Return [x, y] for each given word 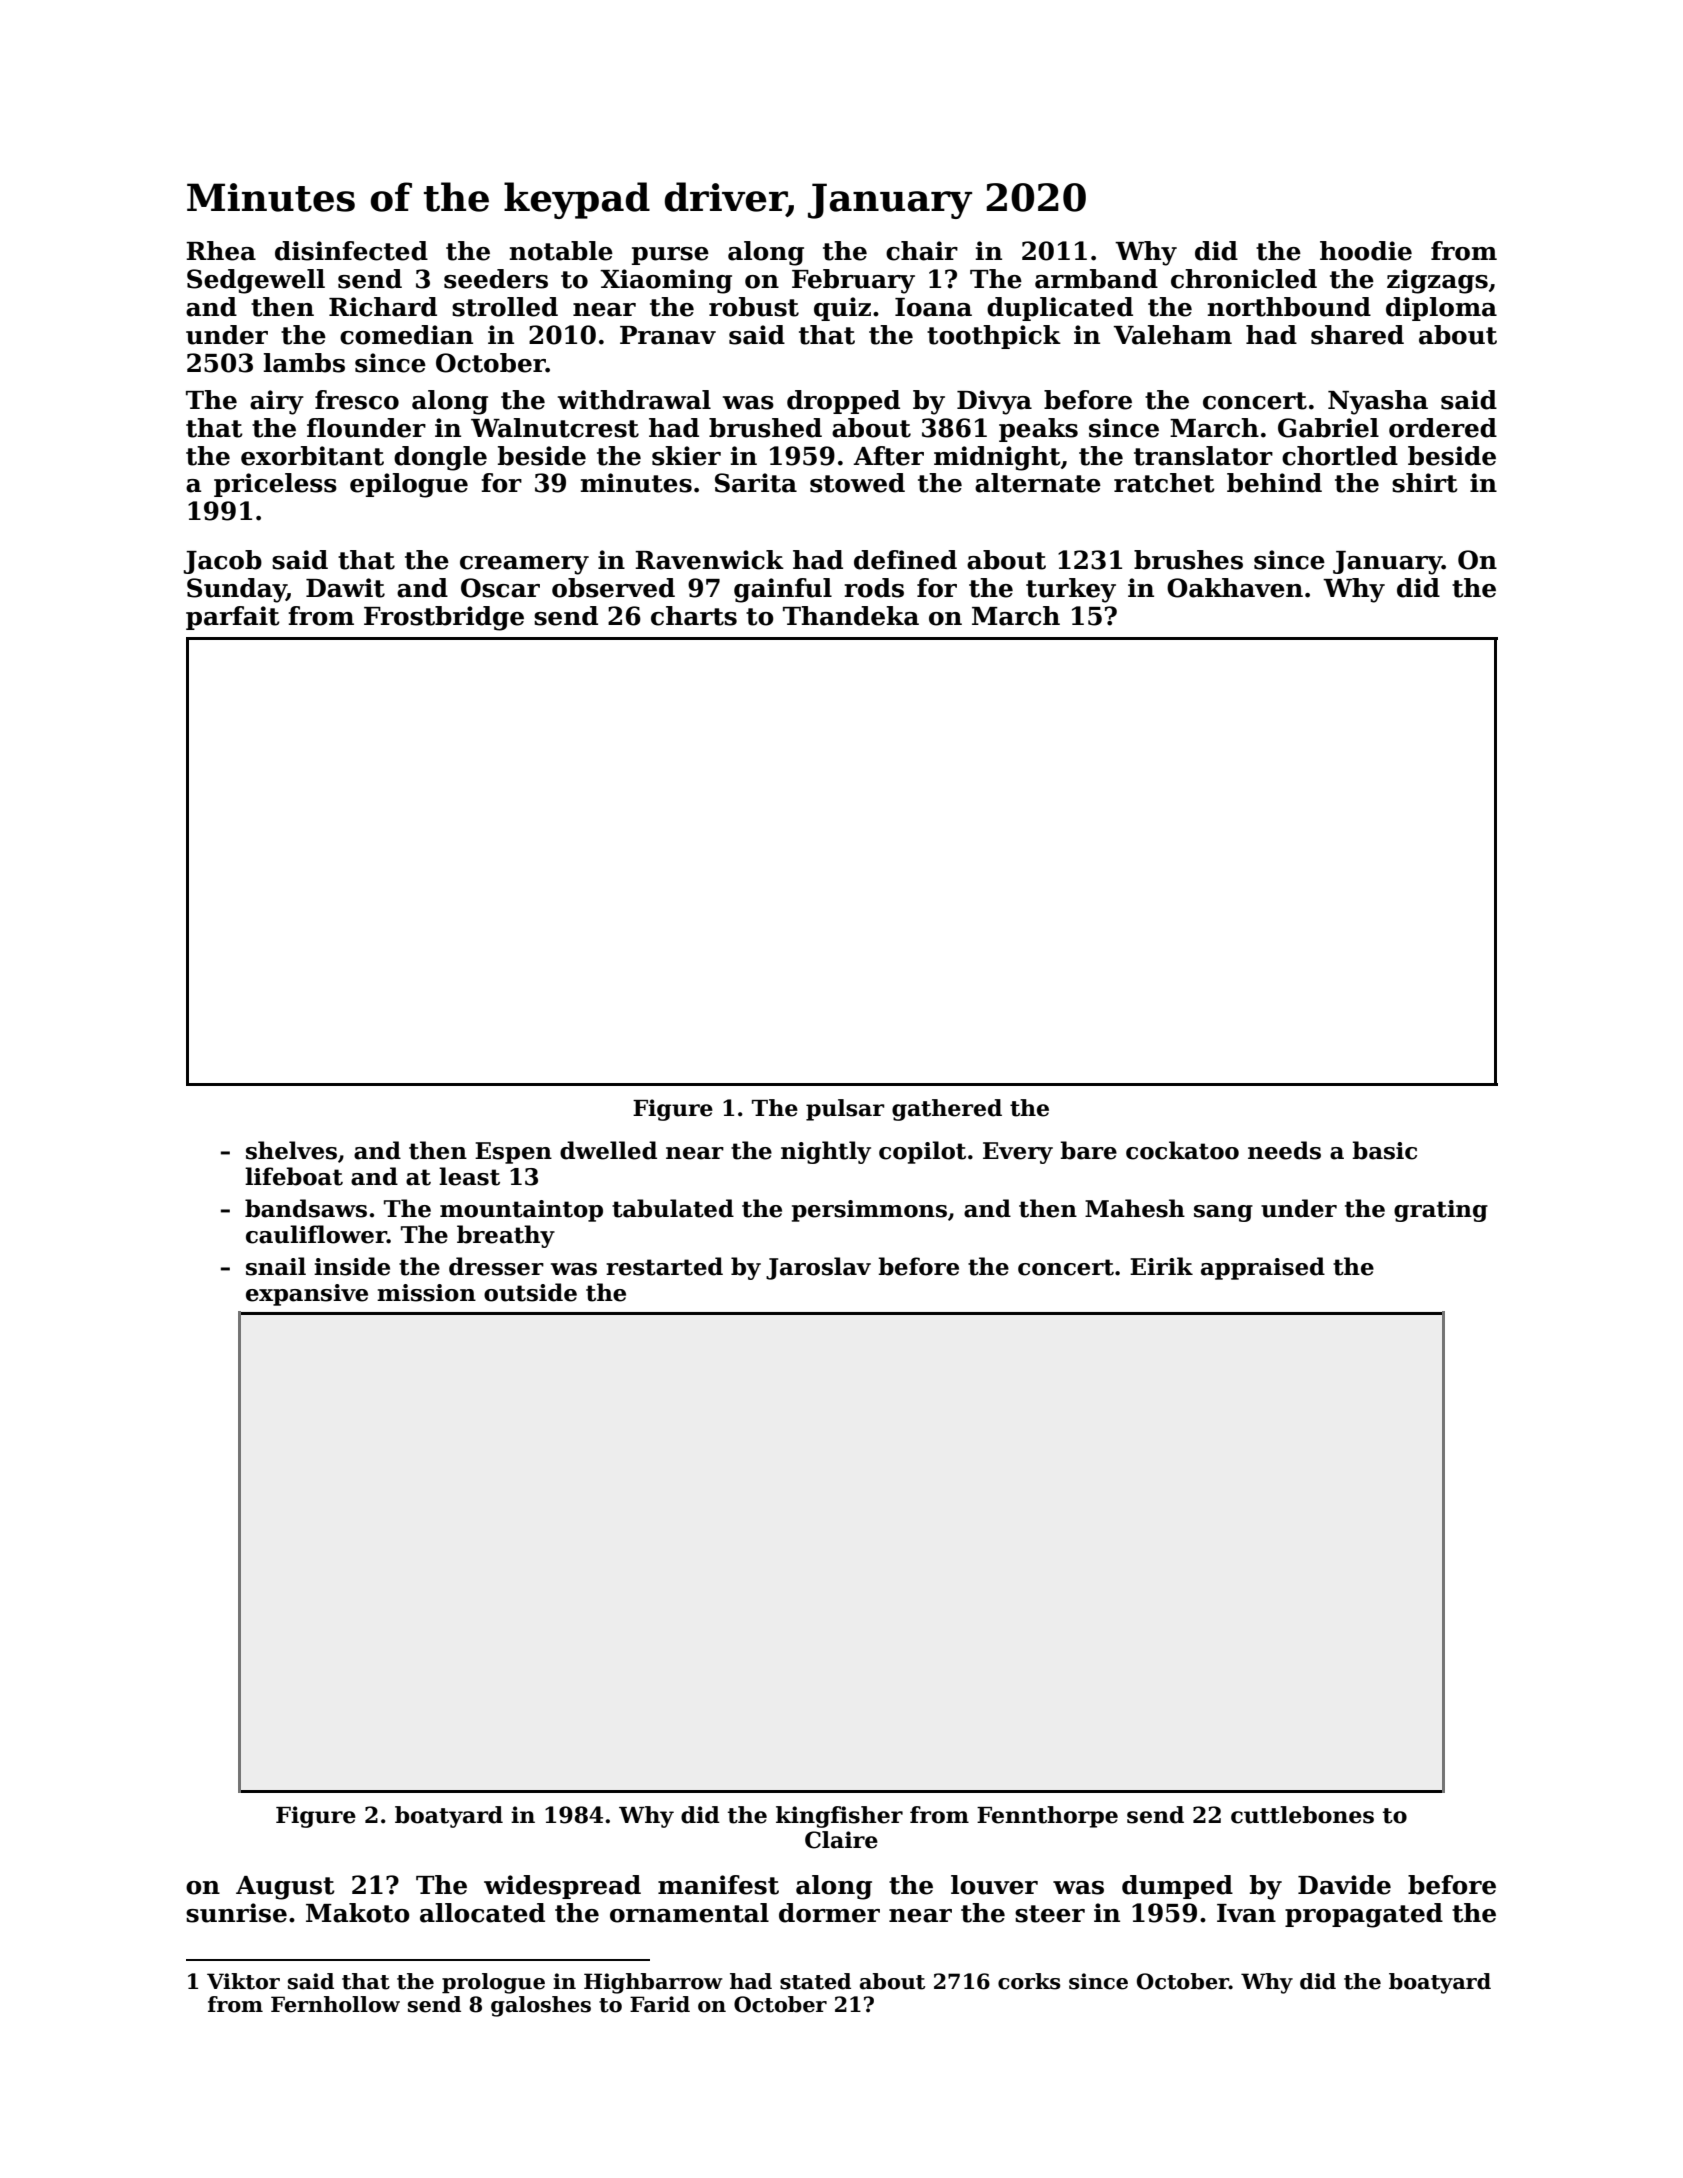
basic [1384, 1150]
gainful [783, 590]
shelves [291, 1150]
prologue [493, 1983]
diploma [1441, 309]
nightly [826, 1152]
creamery [524, 565]
